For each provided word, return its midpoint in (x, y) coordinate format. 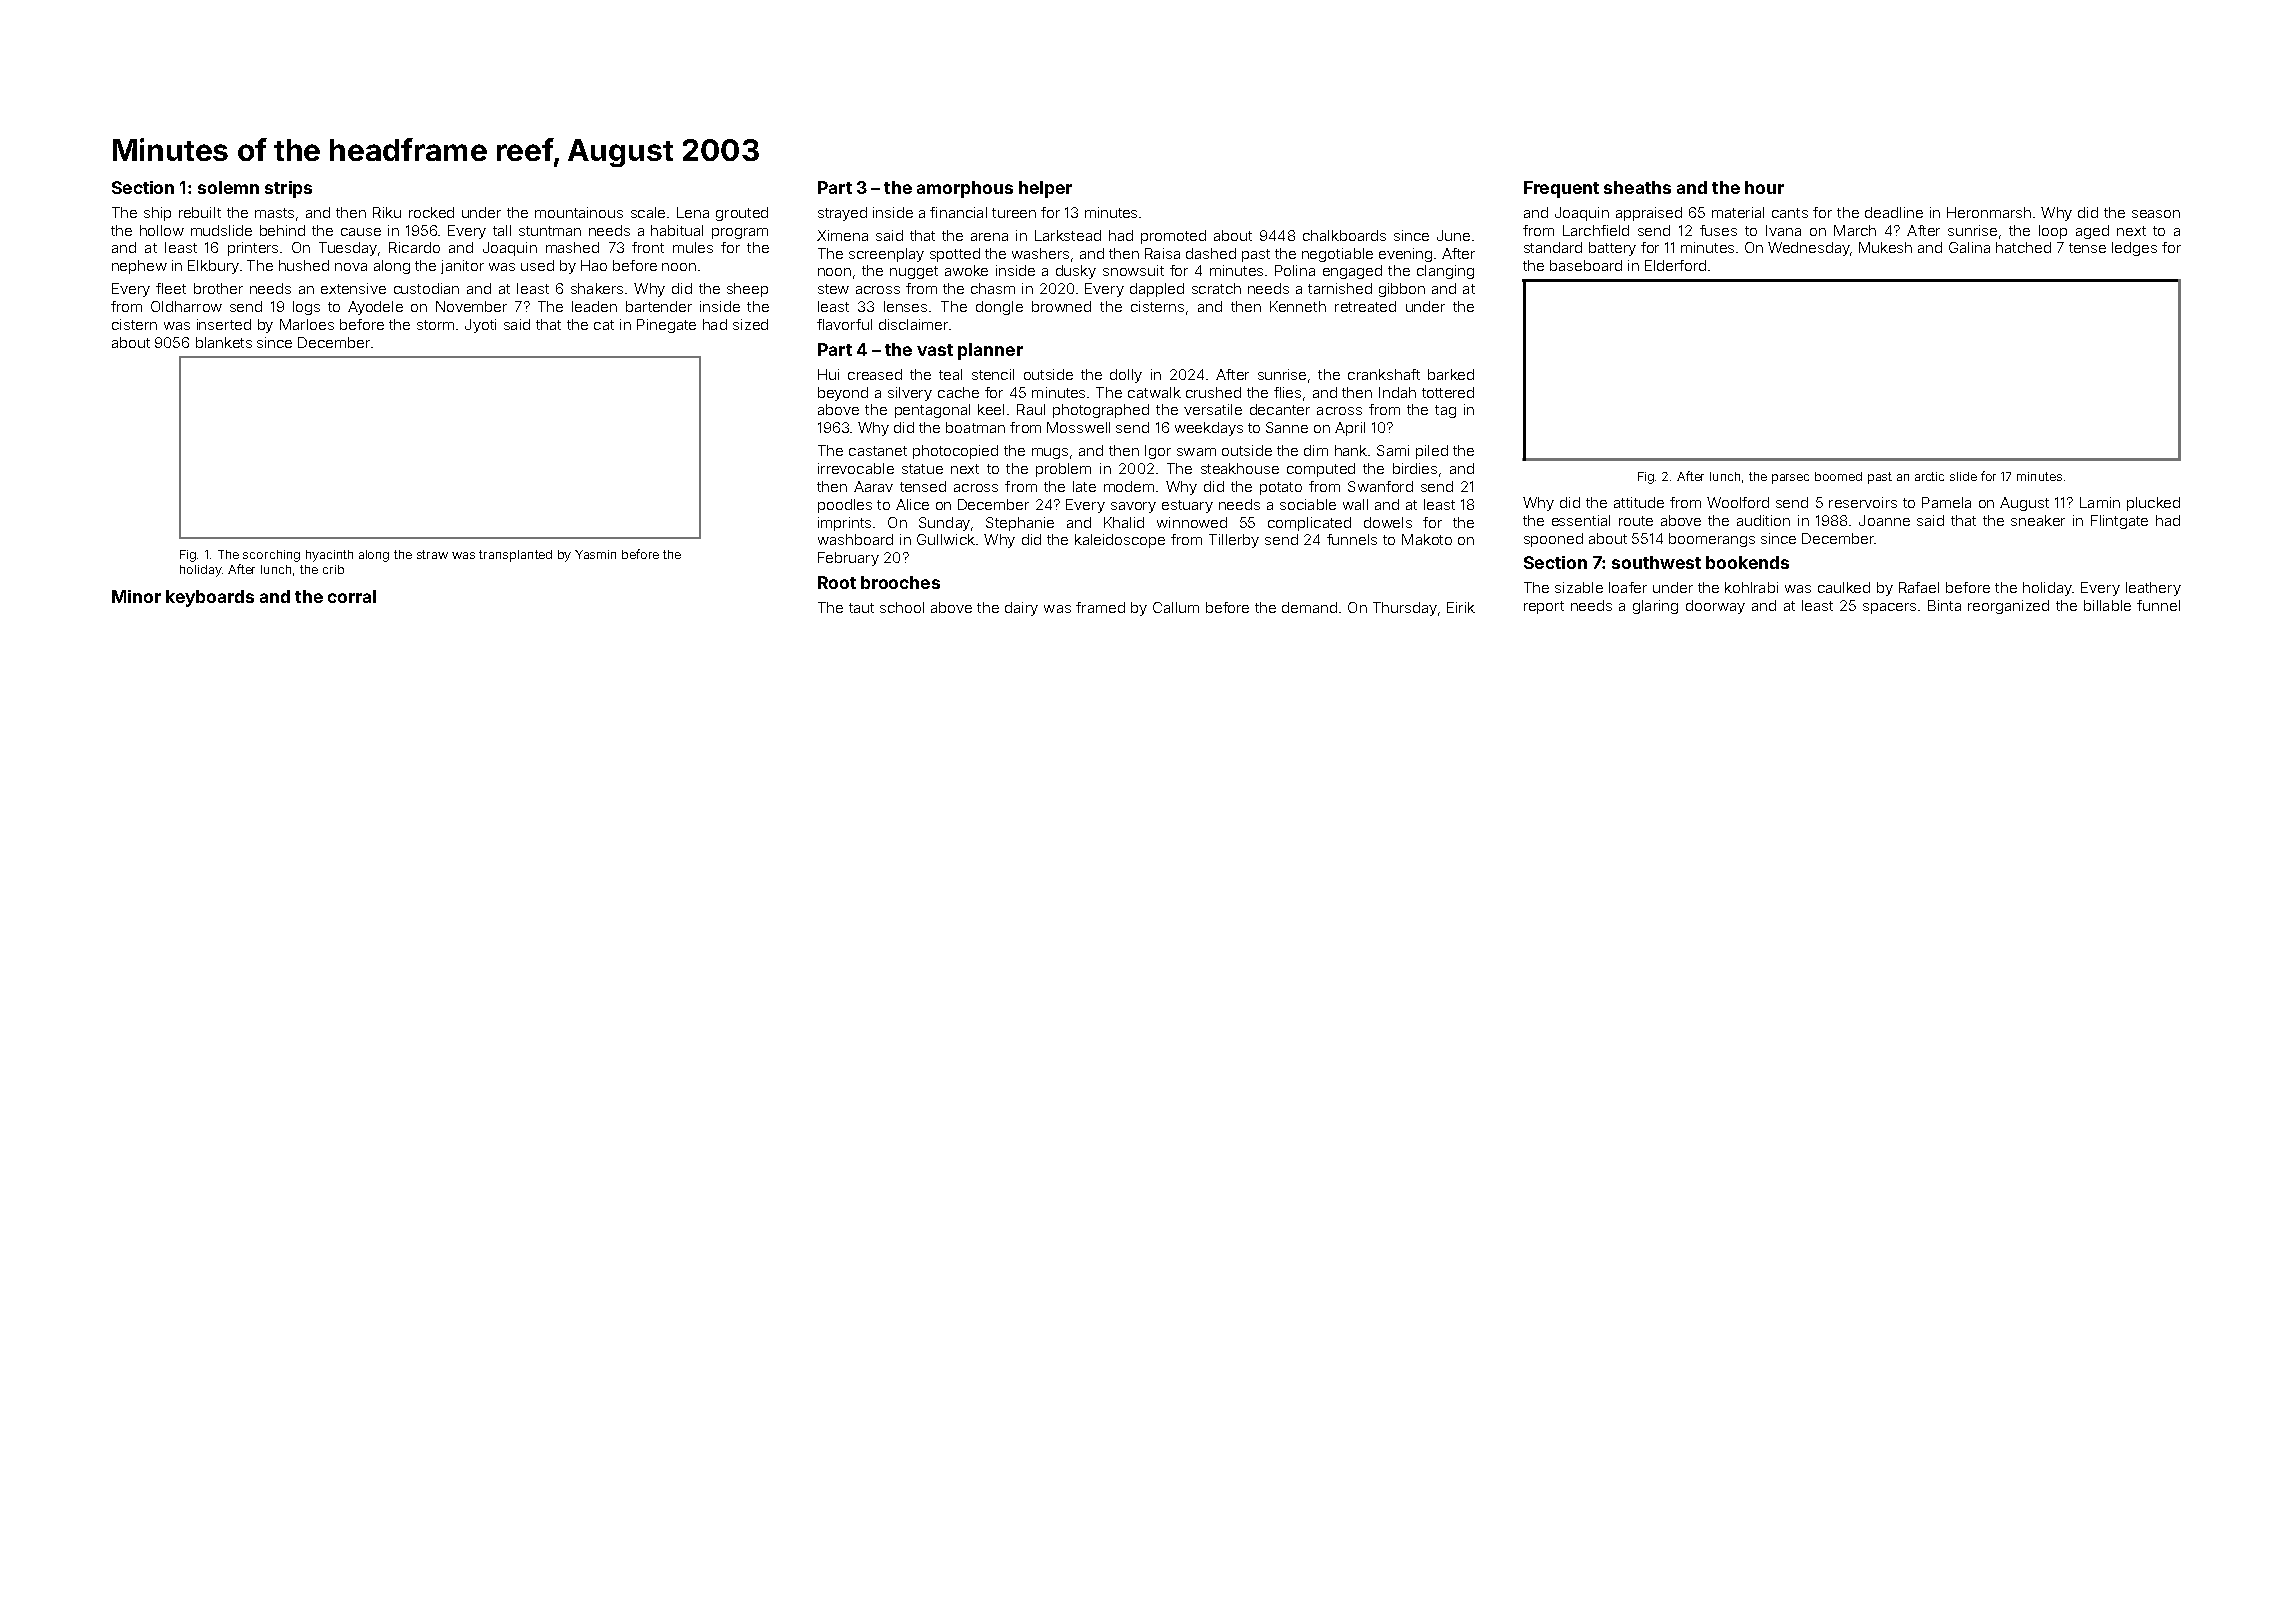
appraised (1649, 214)
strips (288, 189)
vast (935, 350)
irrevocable (856, 468)
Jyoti (480, 326)
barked (1451, 374)
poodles (845, 506)
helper (1045, 189)
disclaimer (913, 324)
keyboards (210, 598)
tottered (1448, 392)
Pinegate (666, 326)
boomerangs (1712, 540)
